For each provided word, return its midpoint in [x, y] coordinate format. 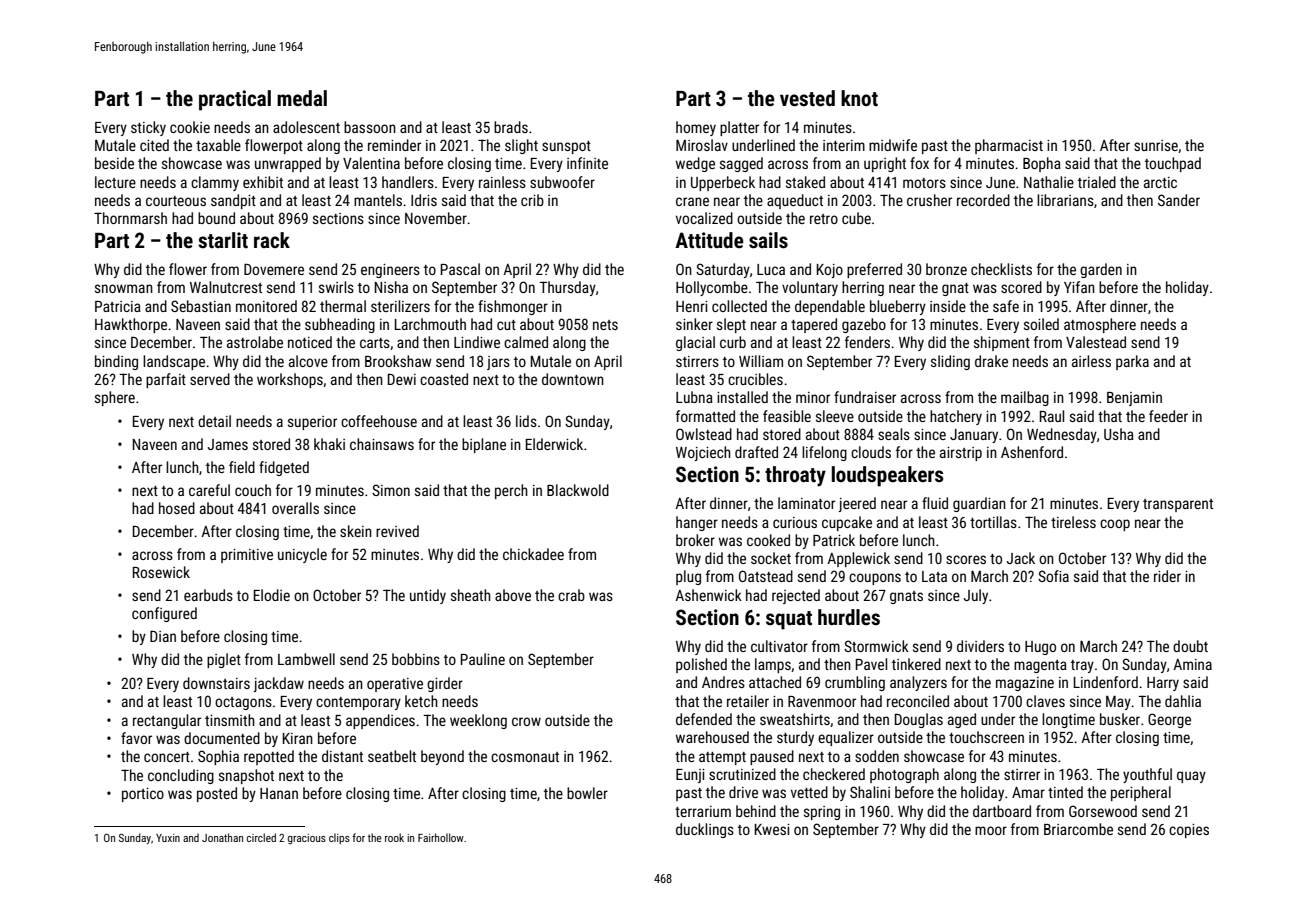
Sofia [1053, 576]
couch [253, 490]
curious [795, 522]
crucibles [755, 379]
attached [775, 682]
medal [302, 98]
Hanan [279, 793]
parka [1132, 362]
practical [235, 100]
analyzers [918, 683]
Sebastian [201, 306]
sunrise [1156, 145]
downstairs [216, 683]
